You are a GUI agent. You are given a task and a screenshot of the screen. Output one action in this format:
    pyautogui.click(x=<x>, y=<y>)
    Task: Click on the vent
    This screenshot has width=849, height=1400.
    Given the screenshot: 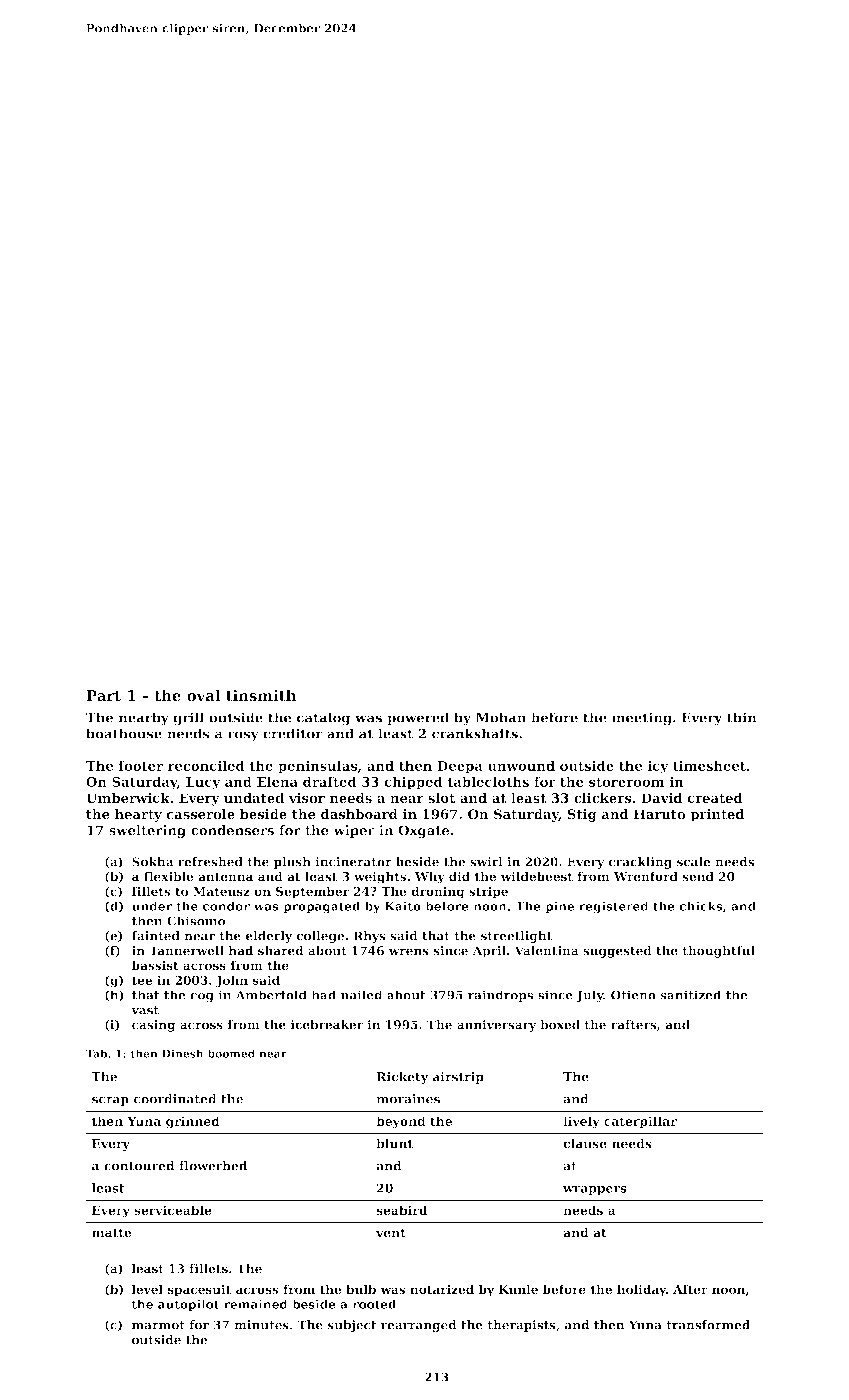 What is the action you would take?
    pyautogui.click(x=391, y=1233)
